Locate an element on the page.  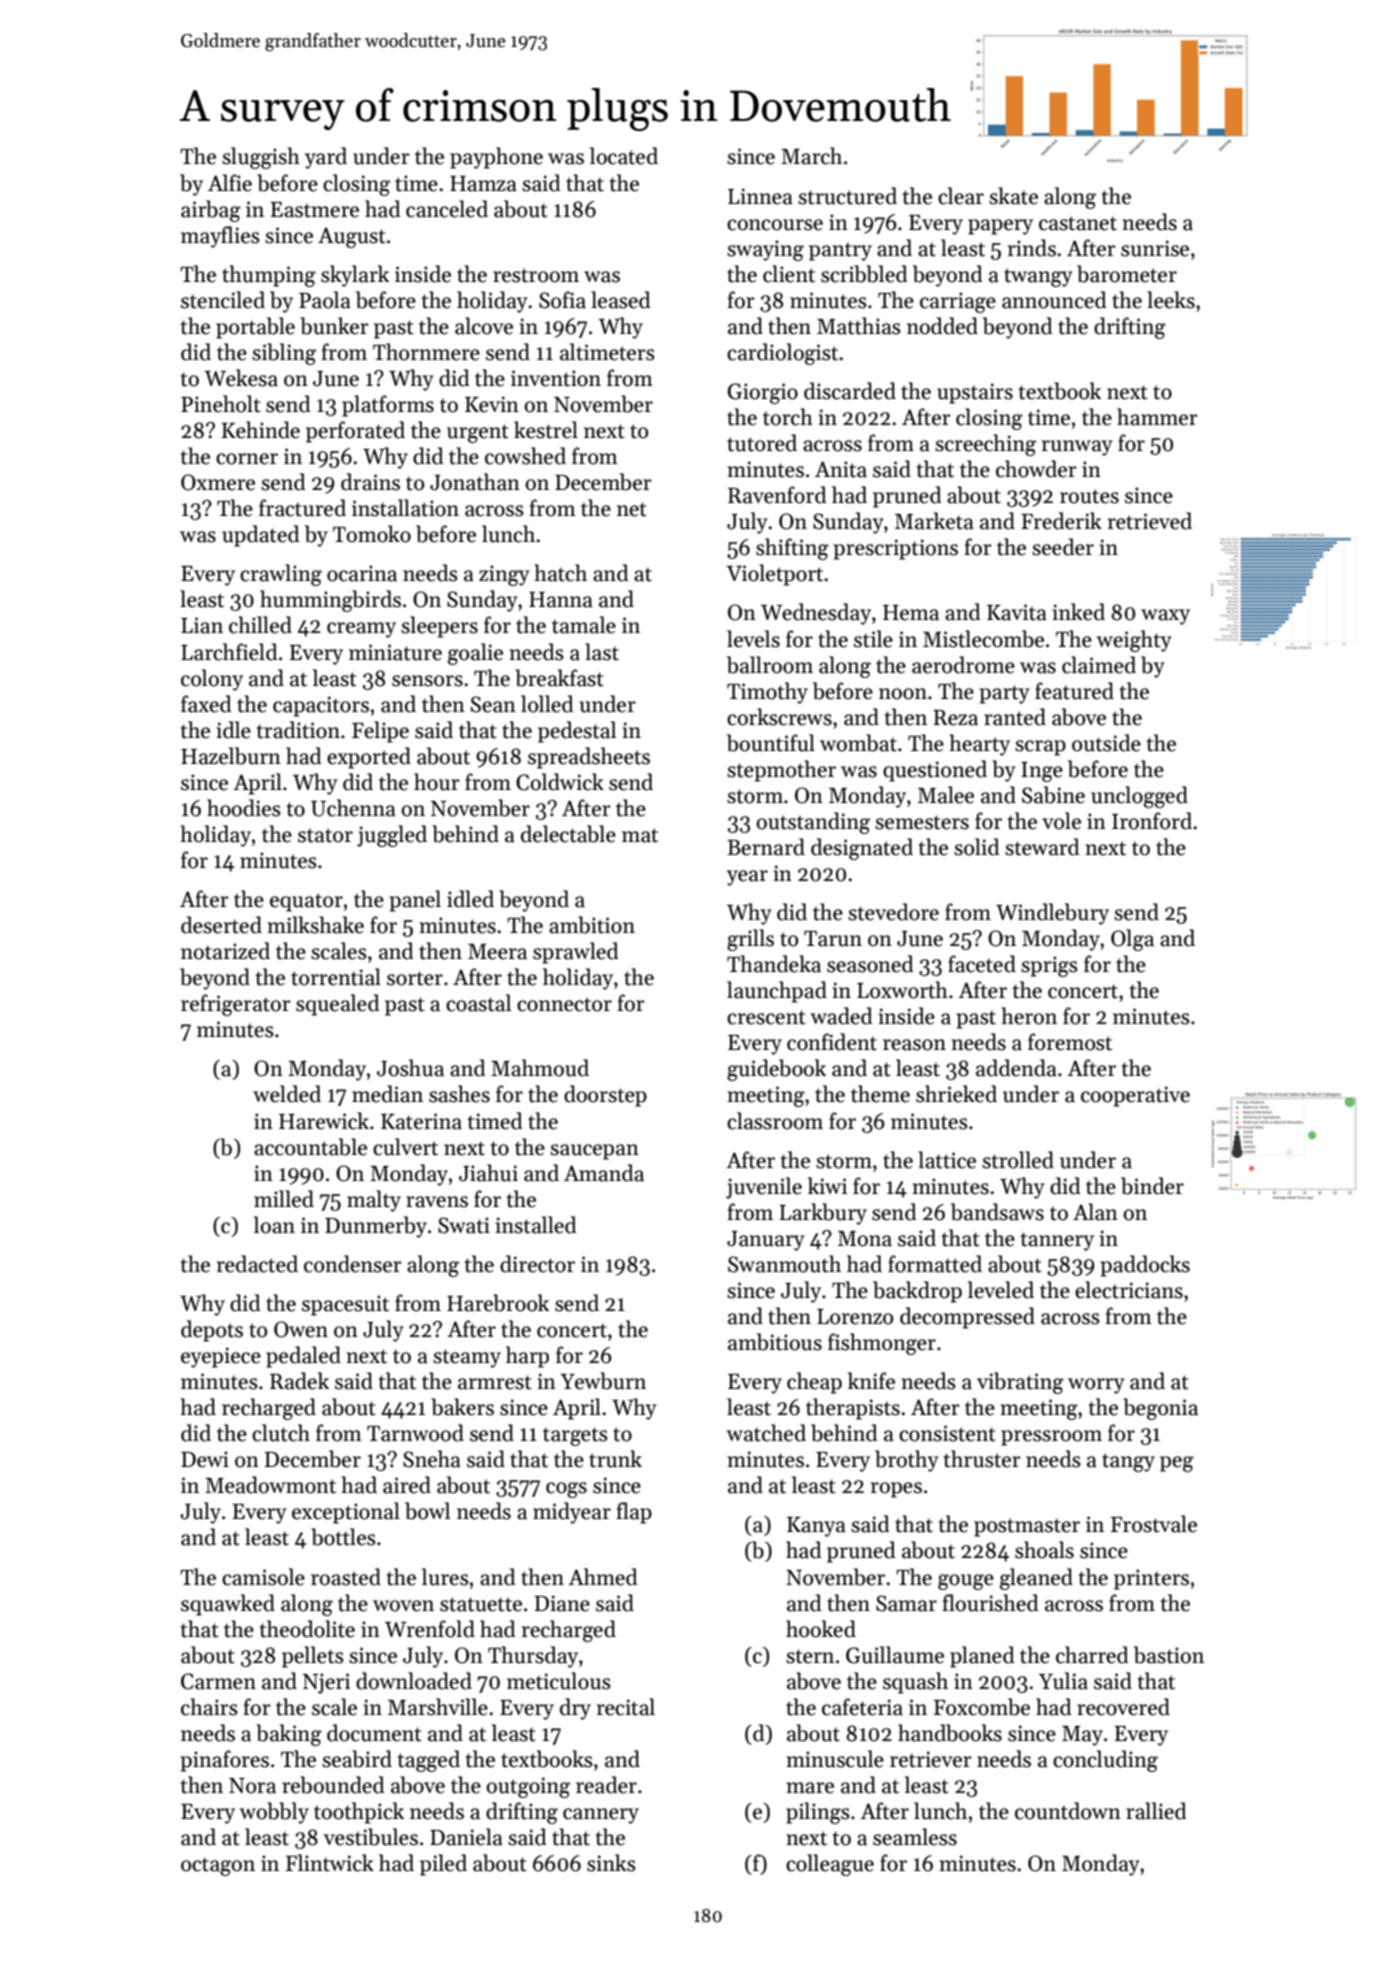
steamy is located at coordinates (467, 1358).
